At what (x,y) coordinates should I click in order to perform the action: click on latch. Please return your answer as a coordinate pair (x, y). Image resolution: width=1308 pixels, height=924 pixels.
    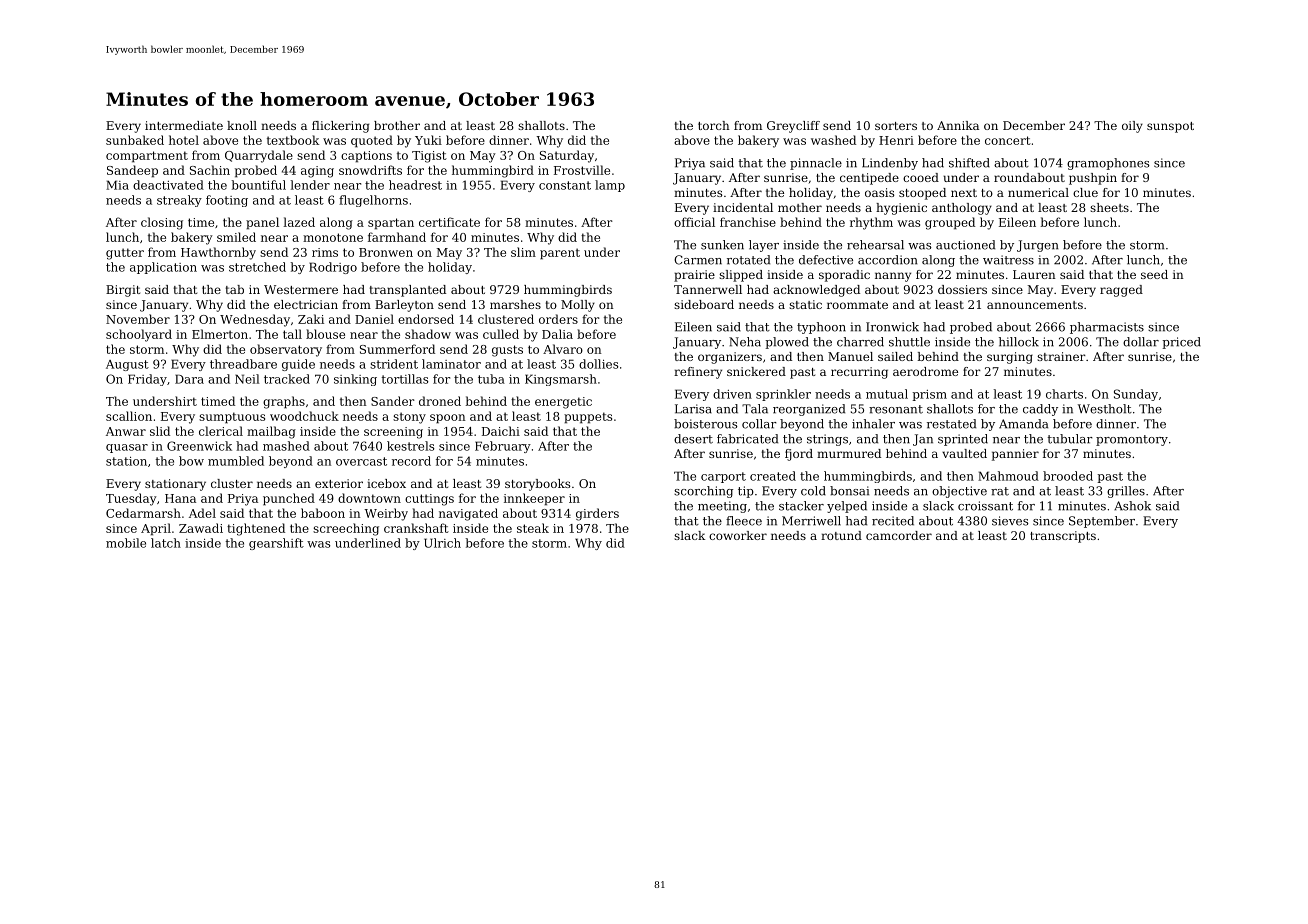
    Looking at the image, I should click on (166, 543).
